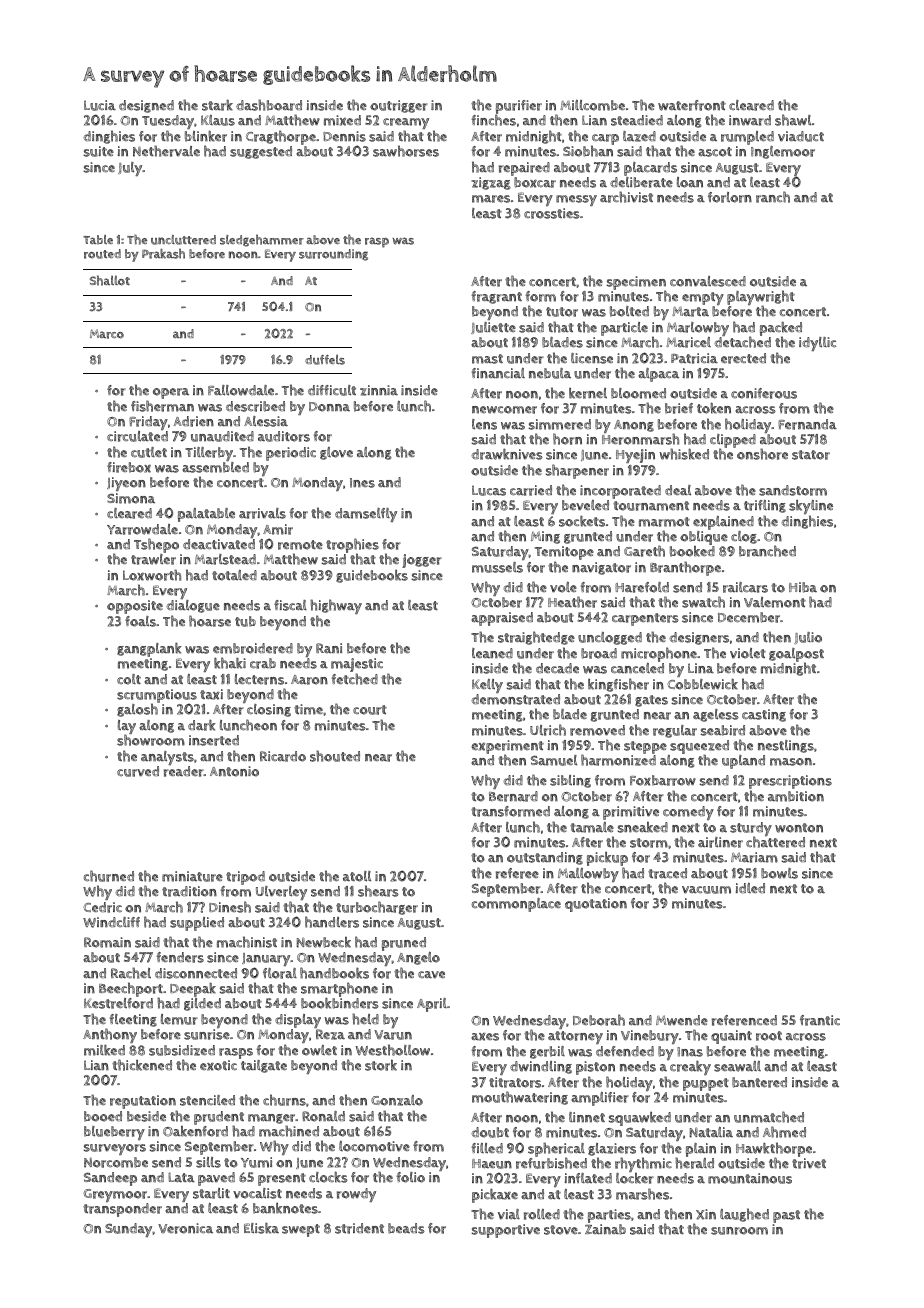  I want to click on Gonzalo, so click(397, 1100).
